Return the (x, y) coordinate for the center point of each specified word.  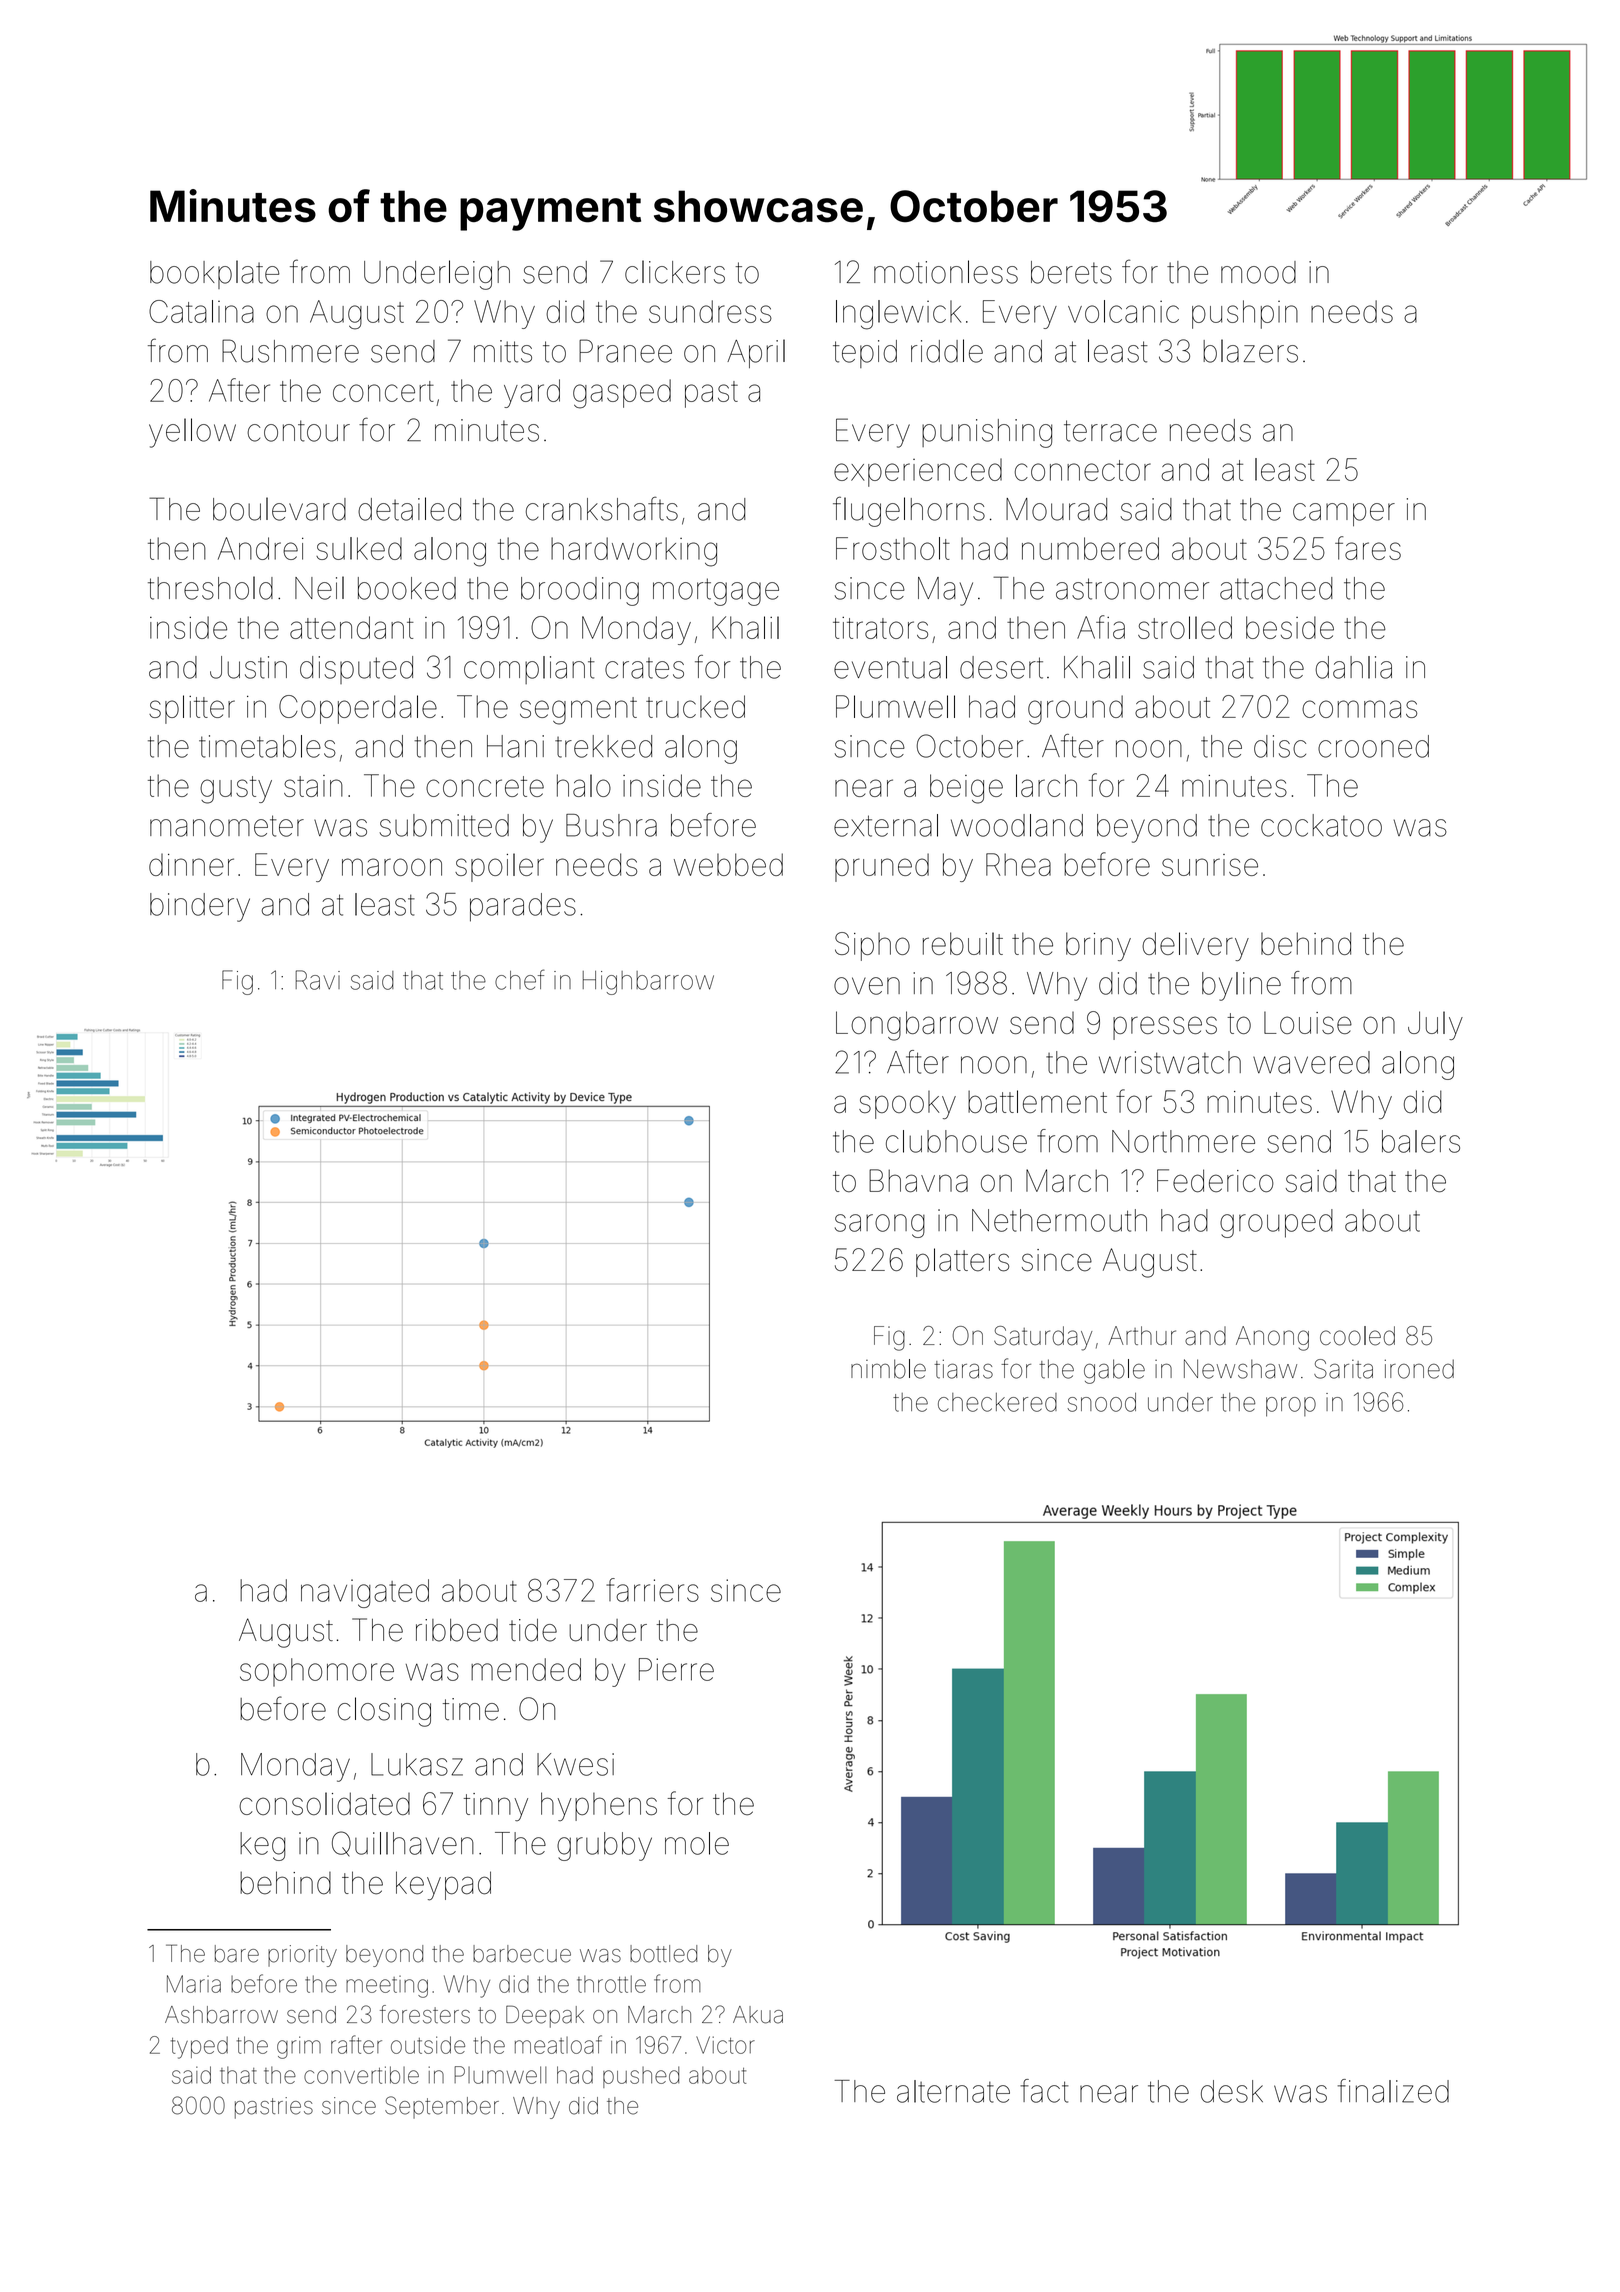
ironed (1419, 1369)
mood (1258, 272)
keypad (443, 1886)
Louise (1308, 1023)
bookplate (215, 274)
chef (520, 979)
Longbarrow (917, 1026)
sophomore (317, 1672)
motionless (946, 272)
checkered (997, 1402)
